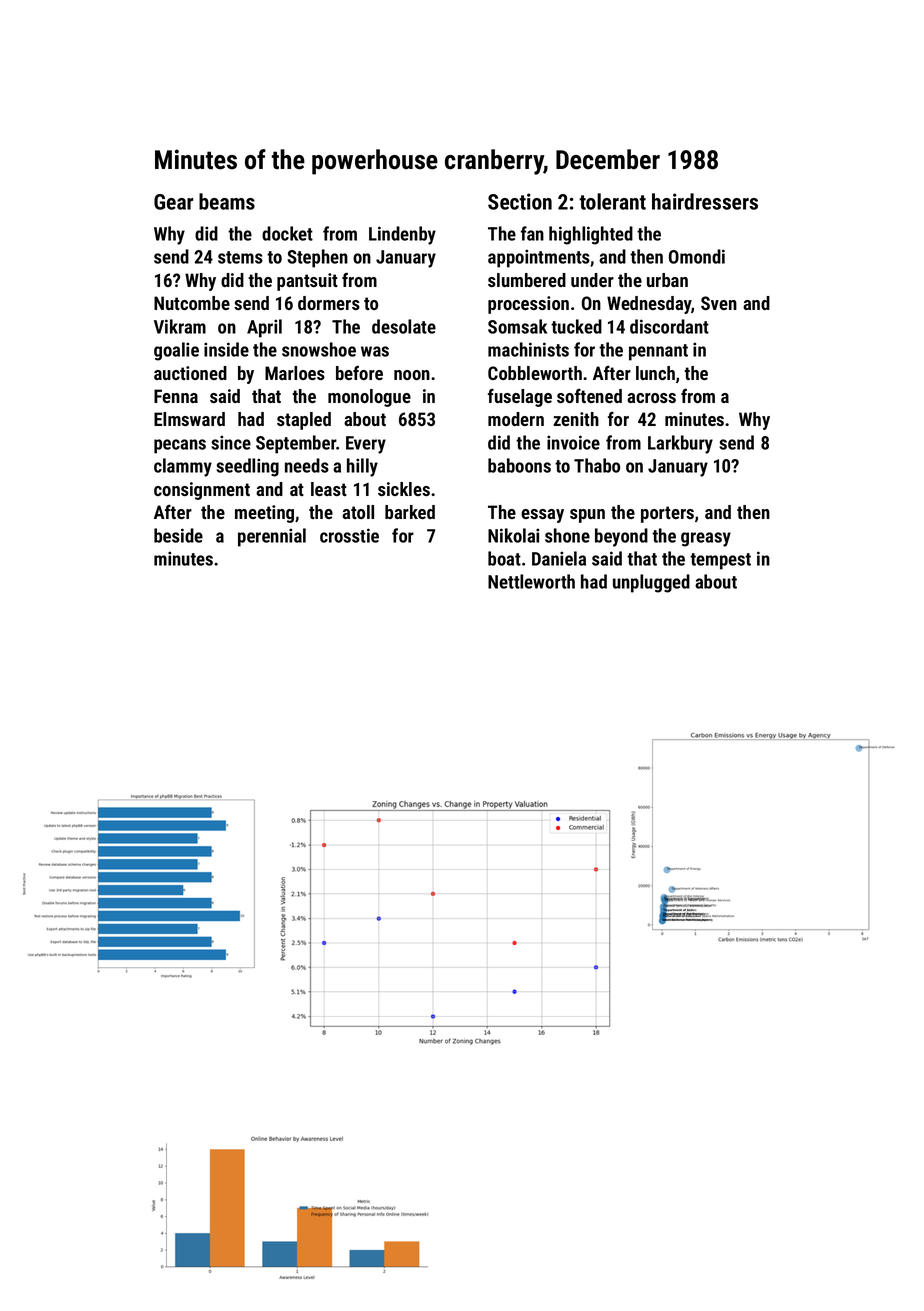  What do you see at coordinates (655, 373) in the page?
I see `lunch` at bounding box center [655, 373].
